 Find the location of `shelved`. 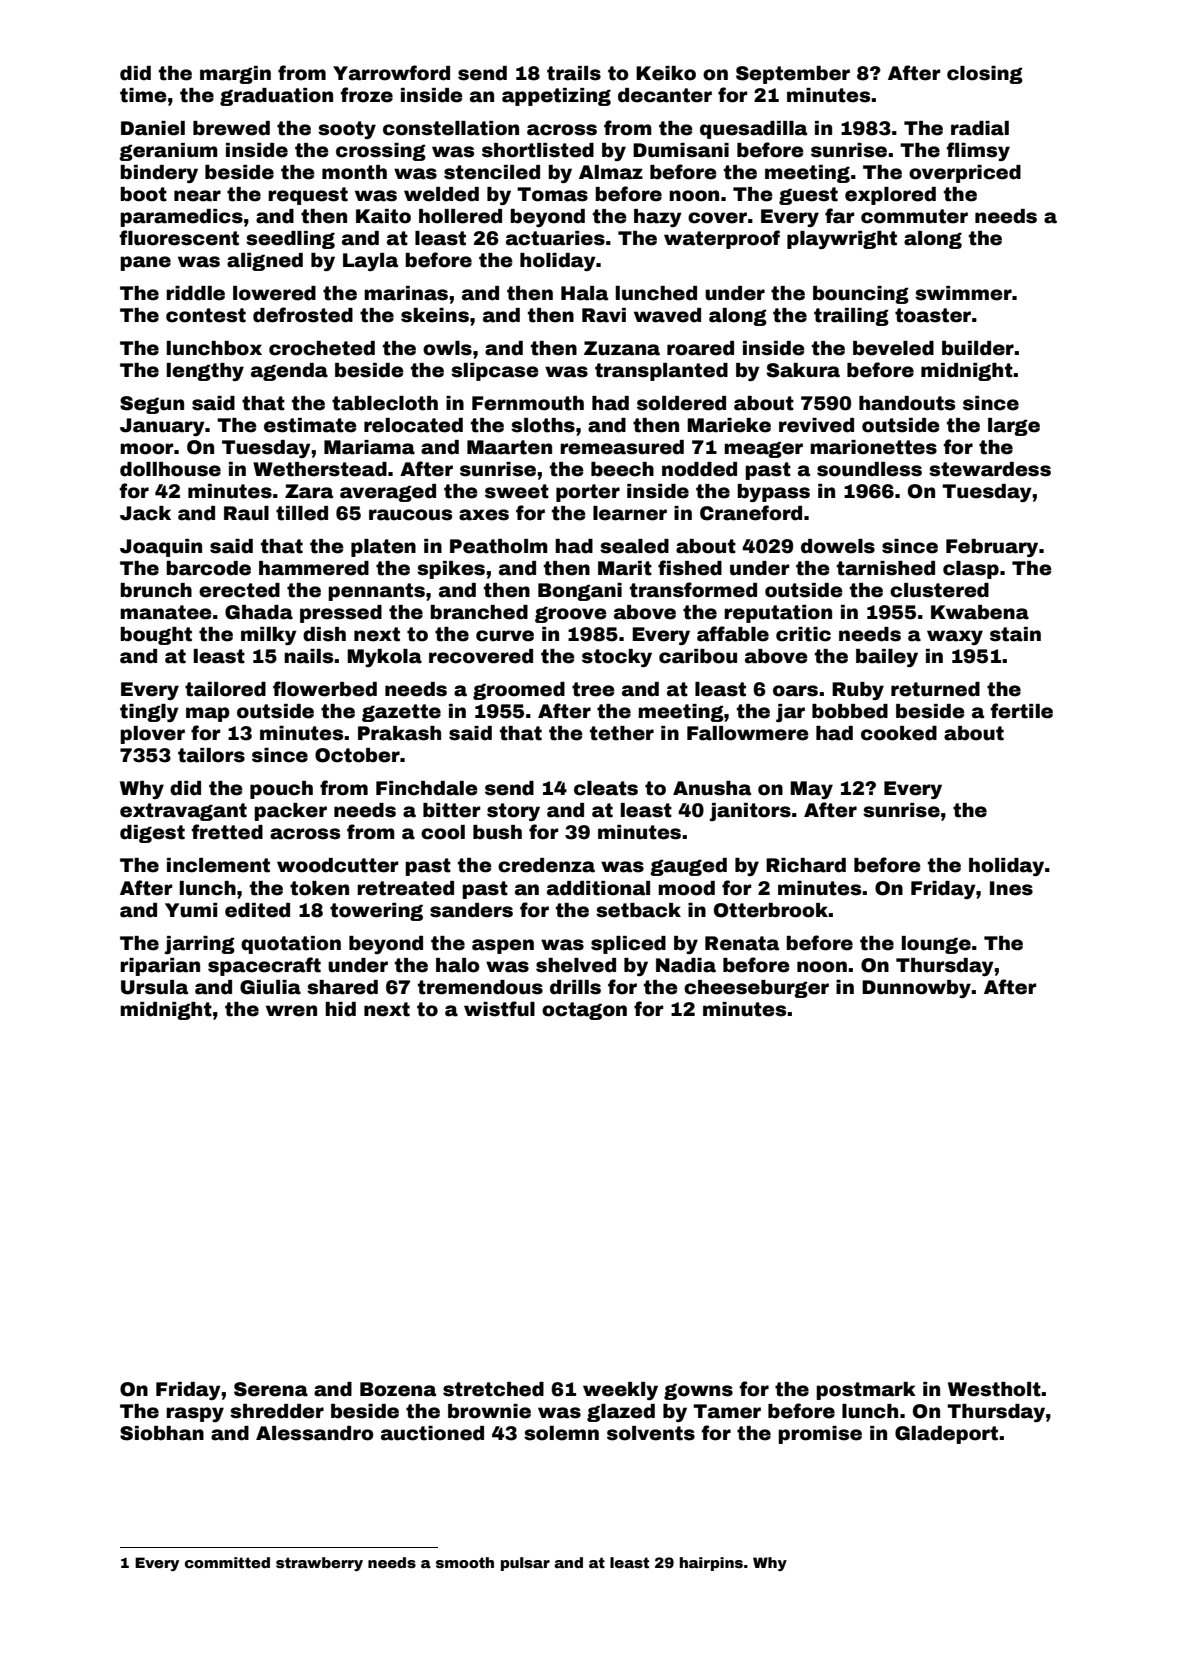

shelved is located at coordinates (576, 965).
